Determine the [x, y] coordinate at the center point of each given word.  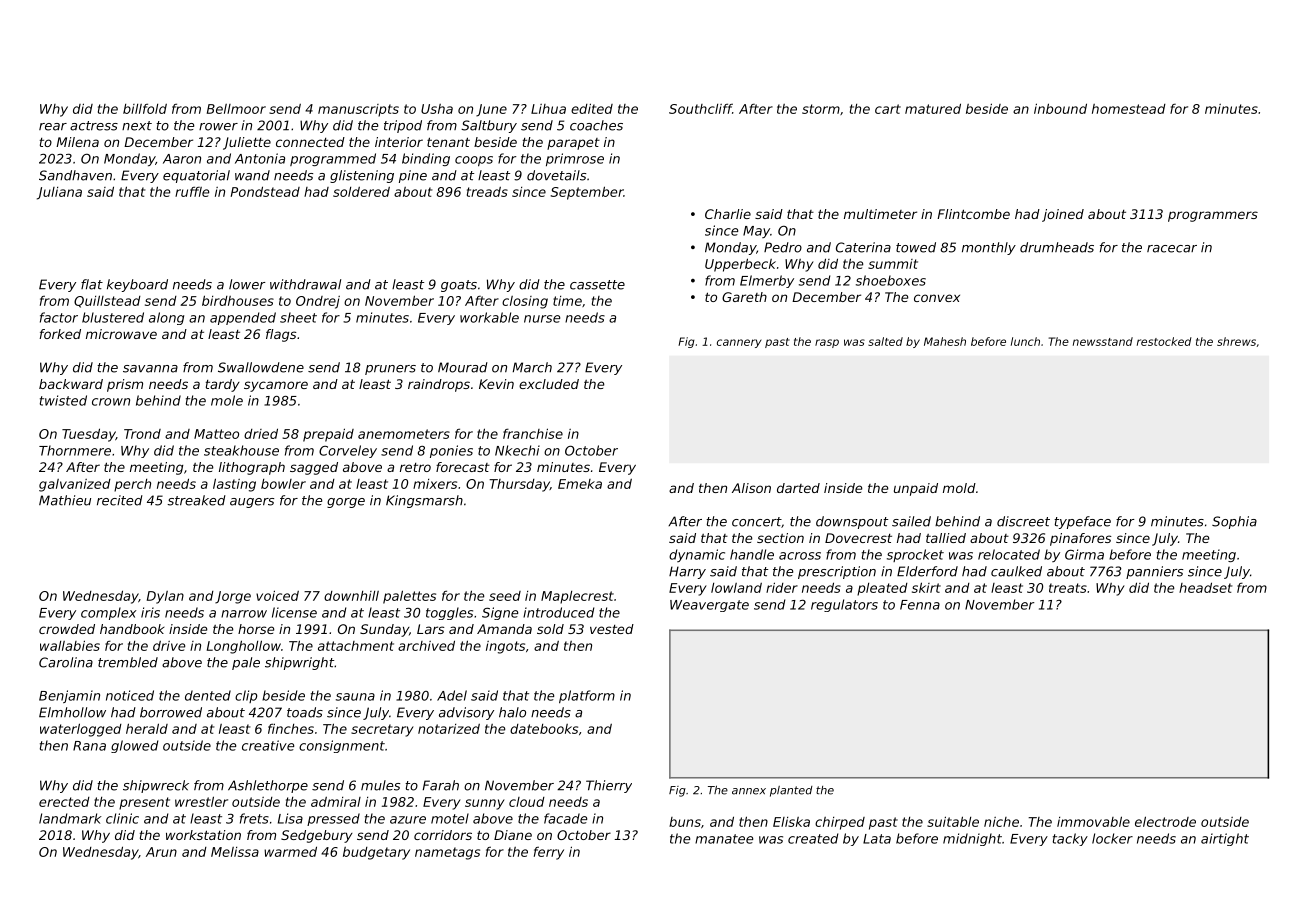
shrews [1236, 341]
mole [227, 400]
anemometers [404, 434]
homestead [1129, 109]
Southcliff [700, 108]
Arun [161, 852]
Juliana [59, 193]
